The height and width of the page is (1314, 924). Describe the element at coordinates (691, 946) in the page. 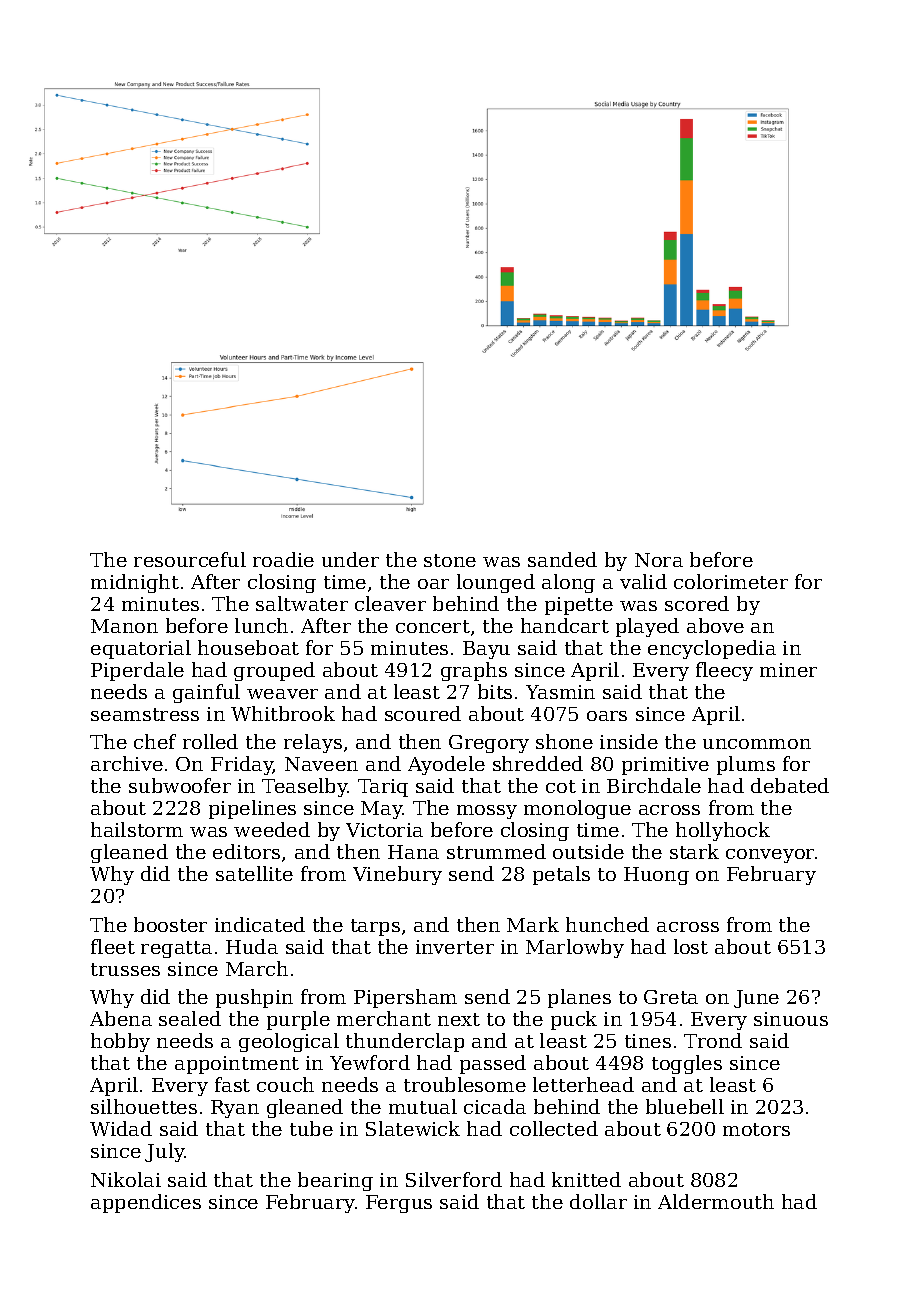

I see `lost` at that location.
